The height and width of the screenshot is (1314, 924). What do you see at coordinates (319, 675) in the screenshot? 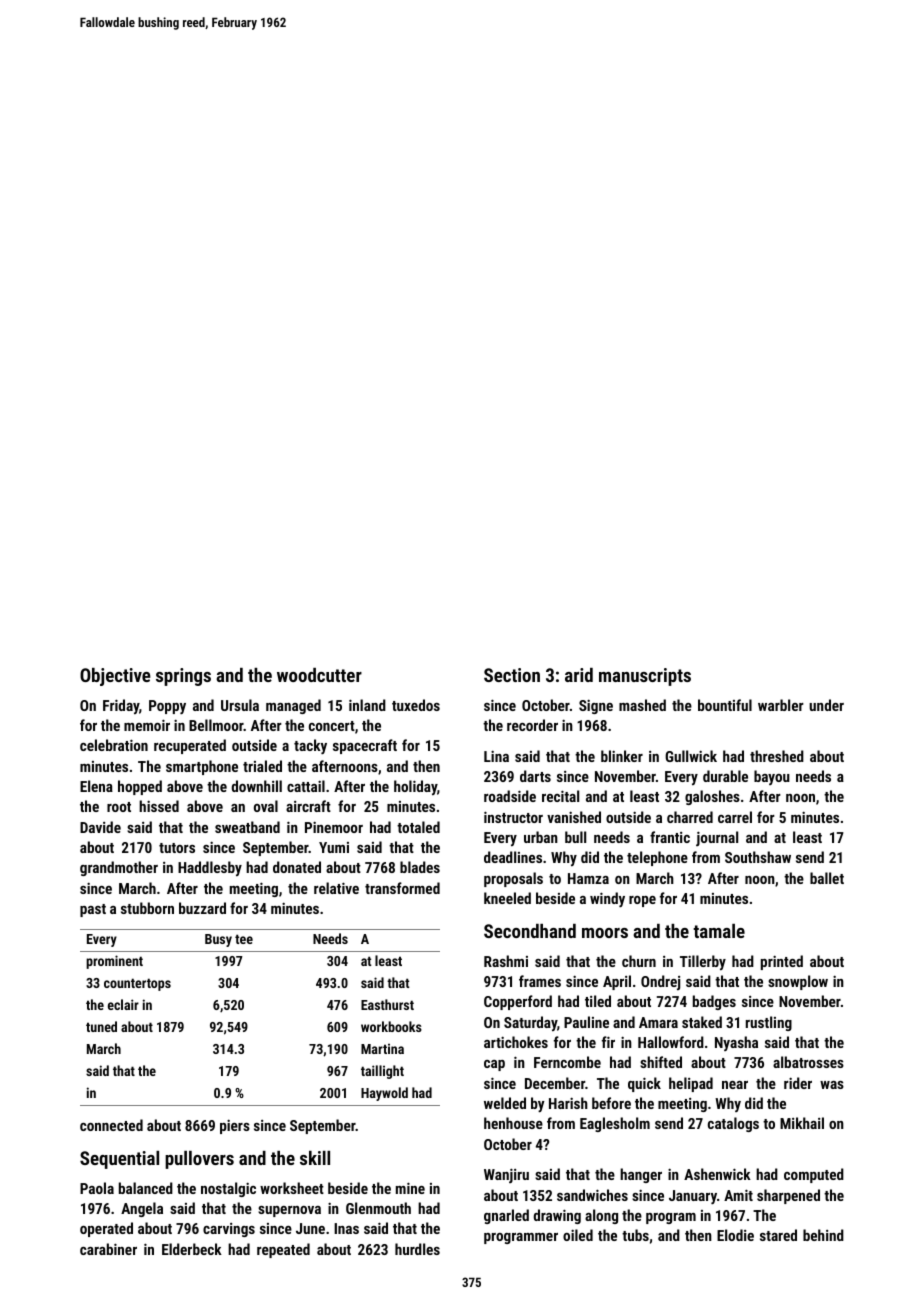
I see `woodcutter` at bounding box center [319, 675].
